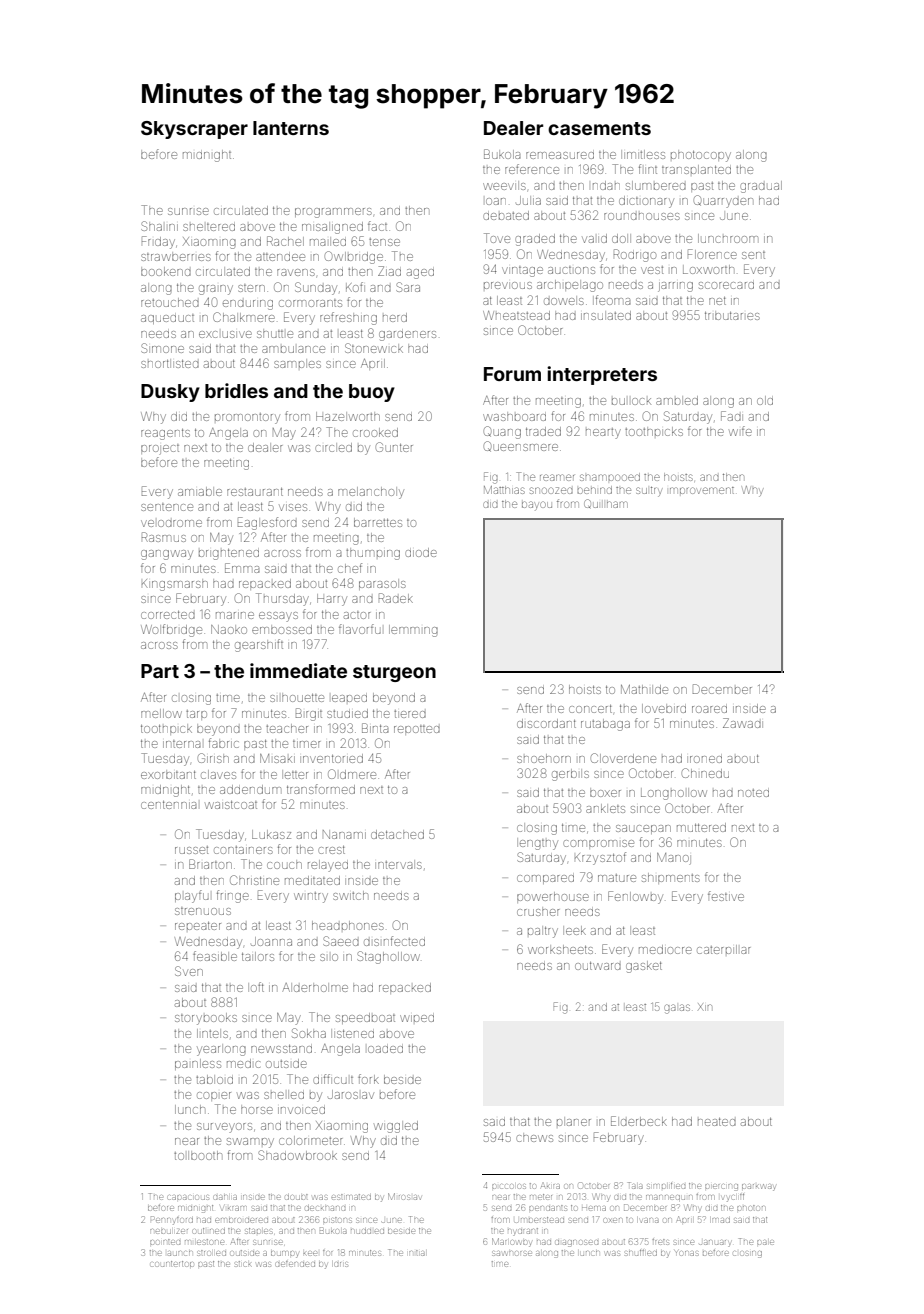 The height and width of the document is (1314, 924). What do you see at coordinates (643, 154) in the document?
I see `limitless` at bounding box center [643, 154].
